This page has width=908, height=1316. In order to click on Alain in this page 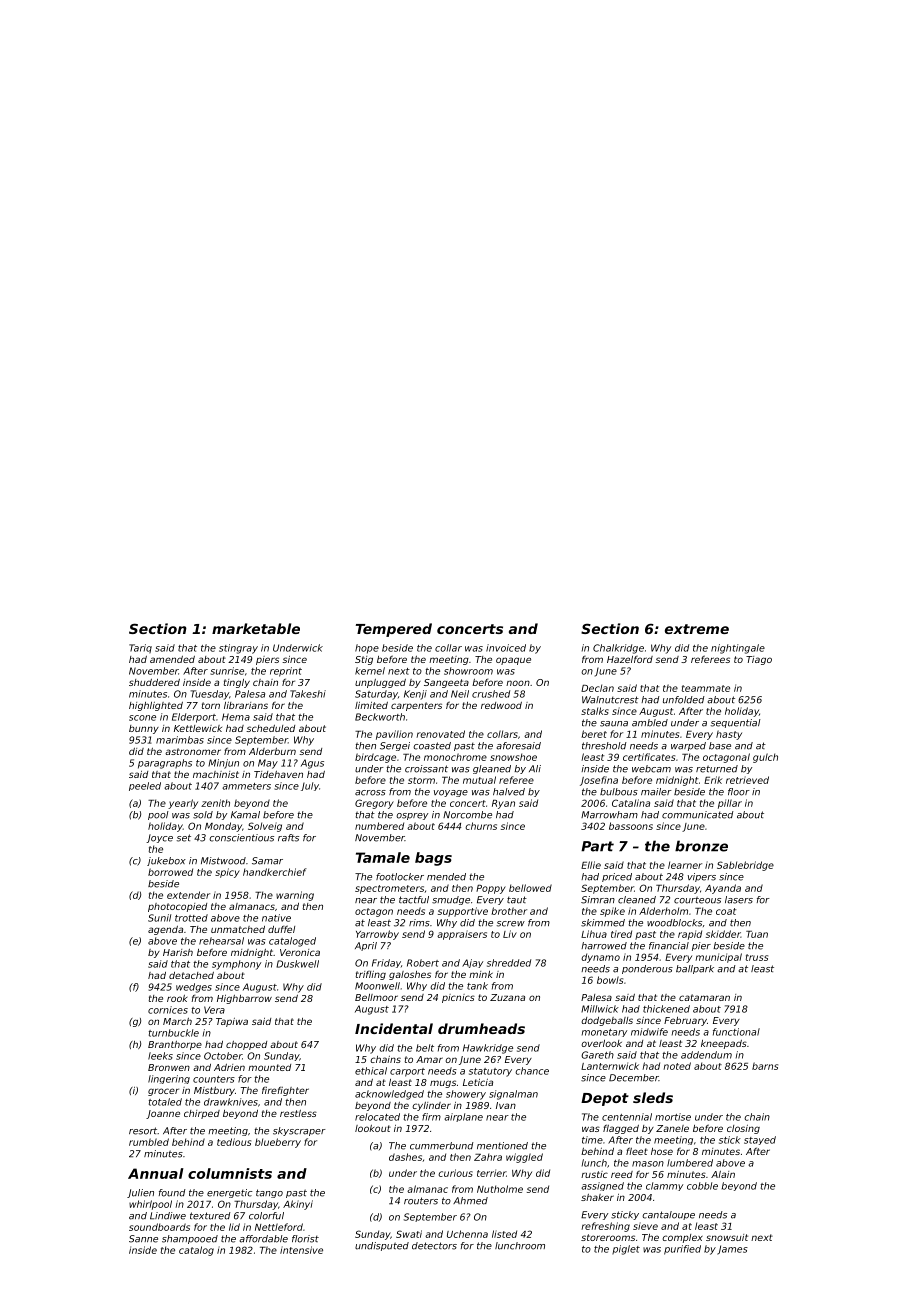, I will do `click(723, 1174)`.
